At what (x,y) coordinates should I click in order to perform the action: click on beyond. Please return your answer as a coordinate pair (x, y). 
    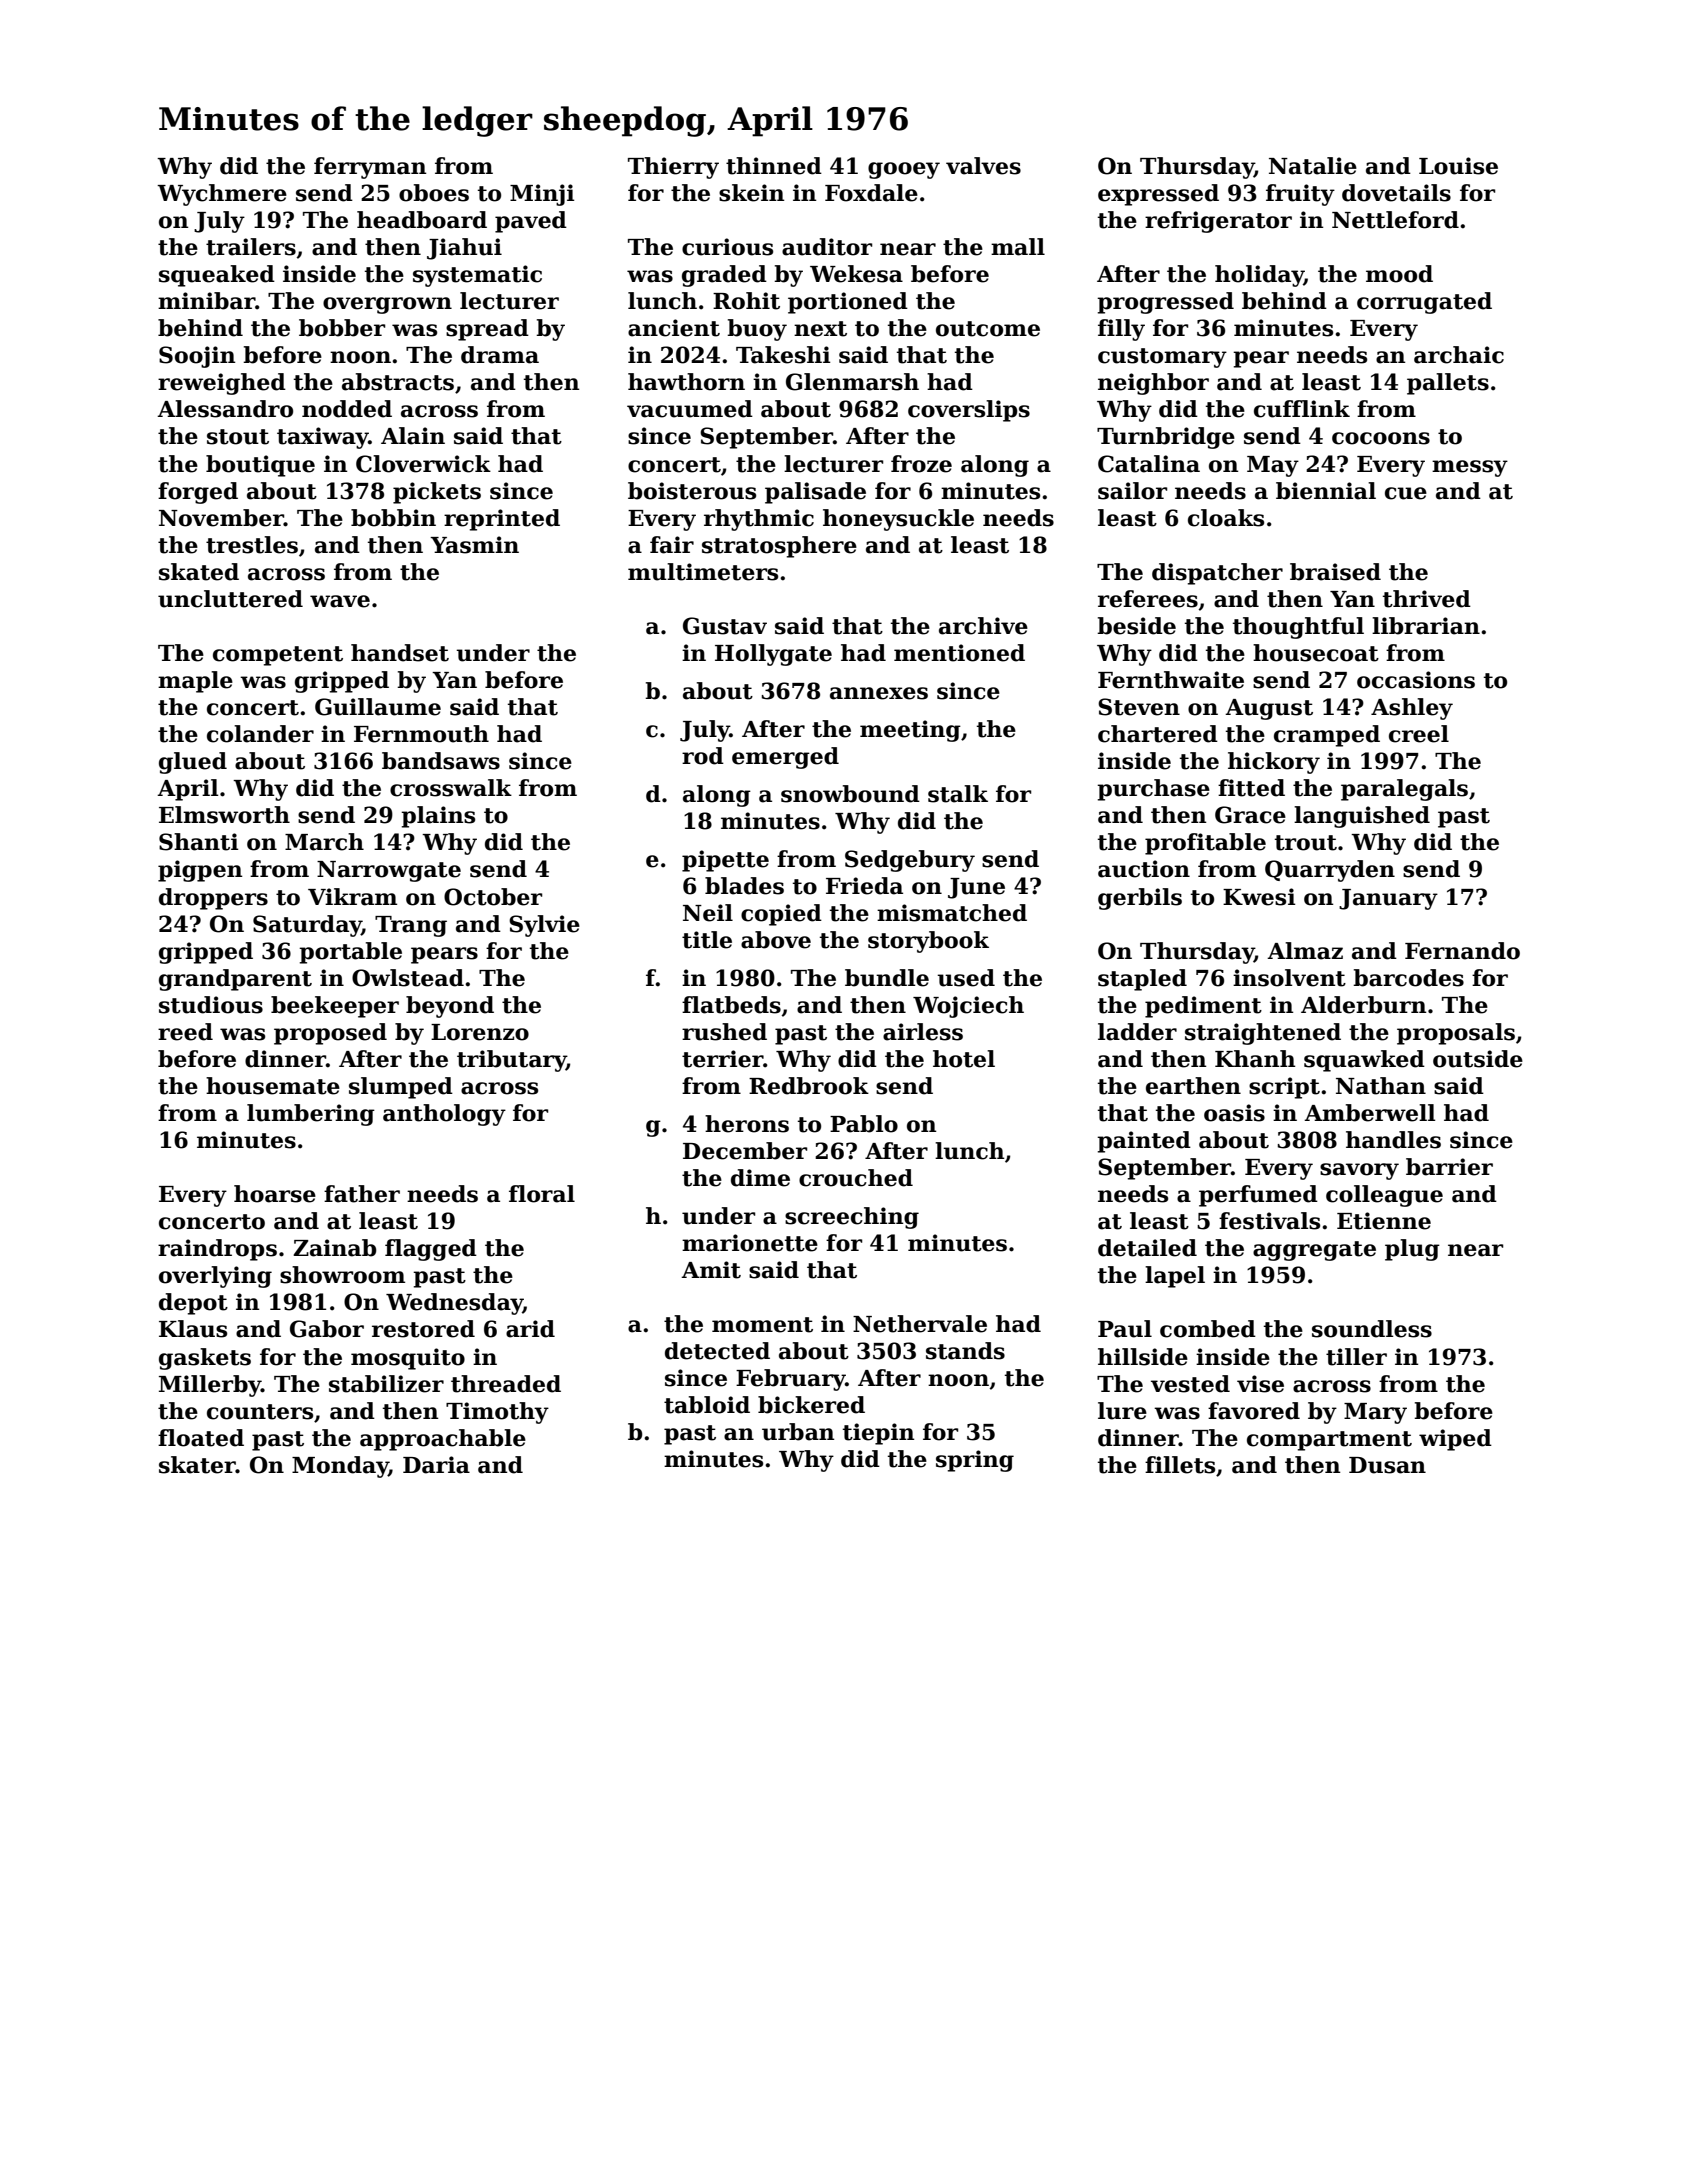
    Looking at the image, I should click on (450, 1007).
